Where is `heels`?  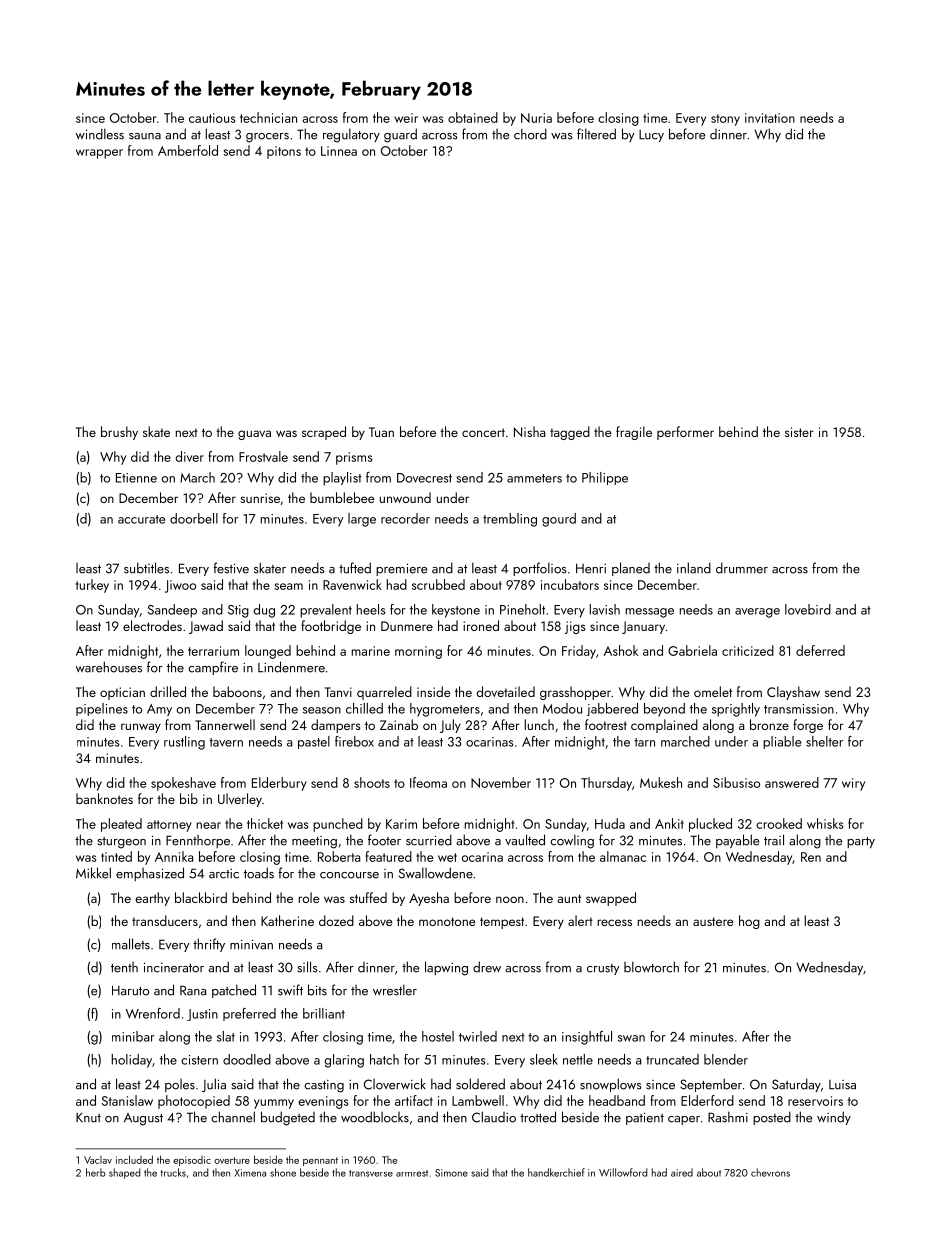
heels is located at coordinates (371, 609).
